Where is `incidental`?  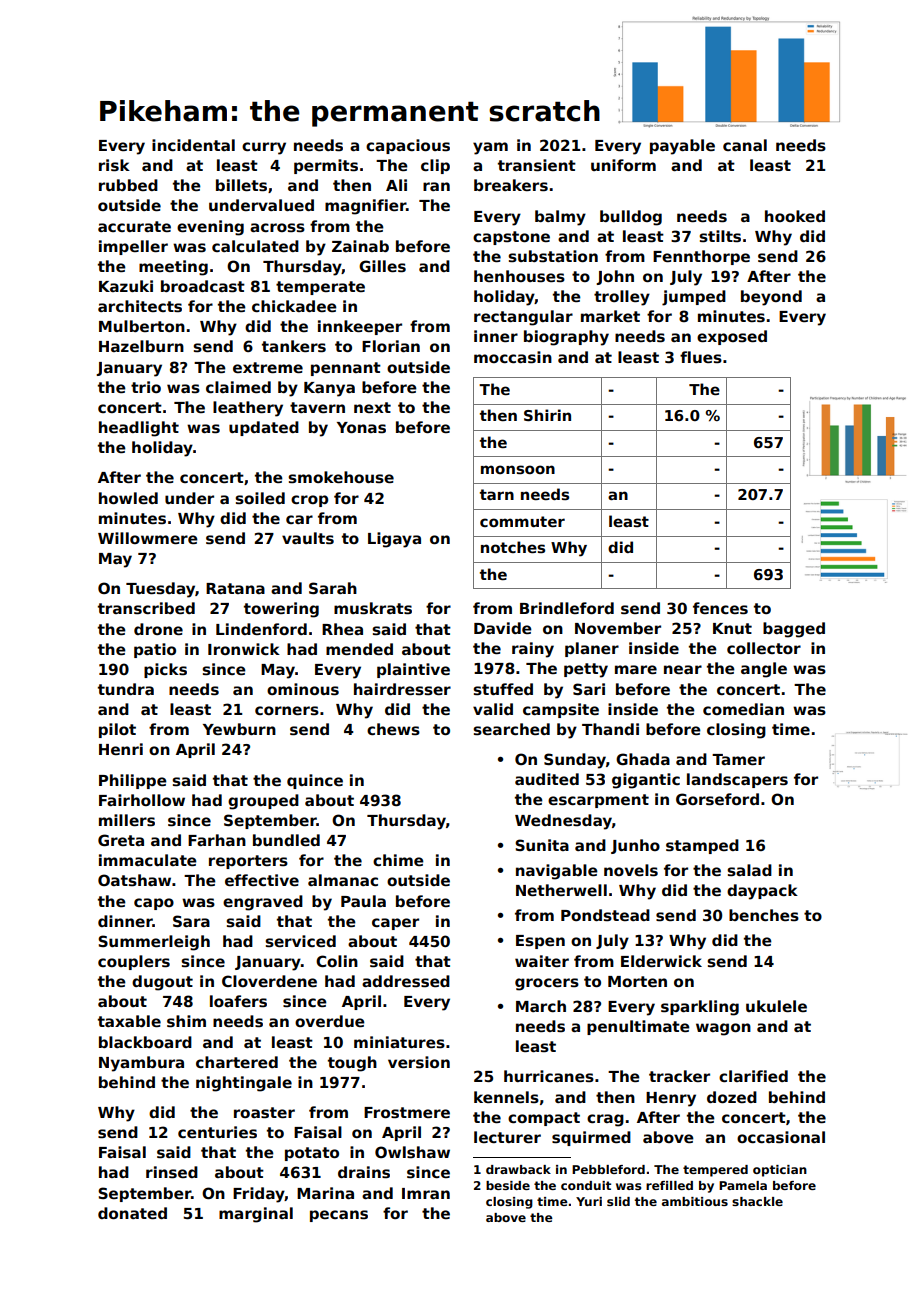 incidental is located at coordinates (193, 145).
